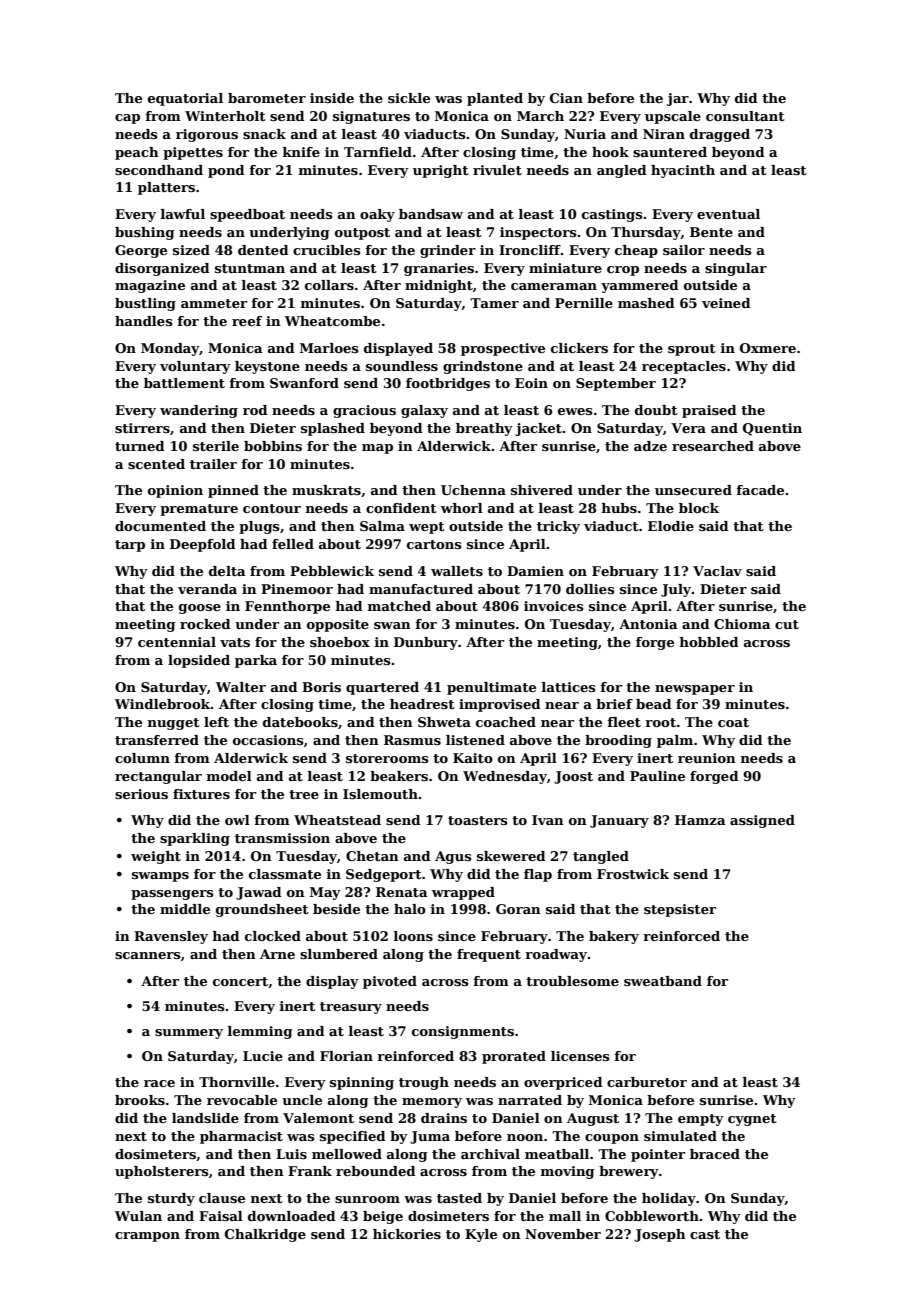  I want to click on signatures, so click(371, 117).
